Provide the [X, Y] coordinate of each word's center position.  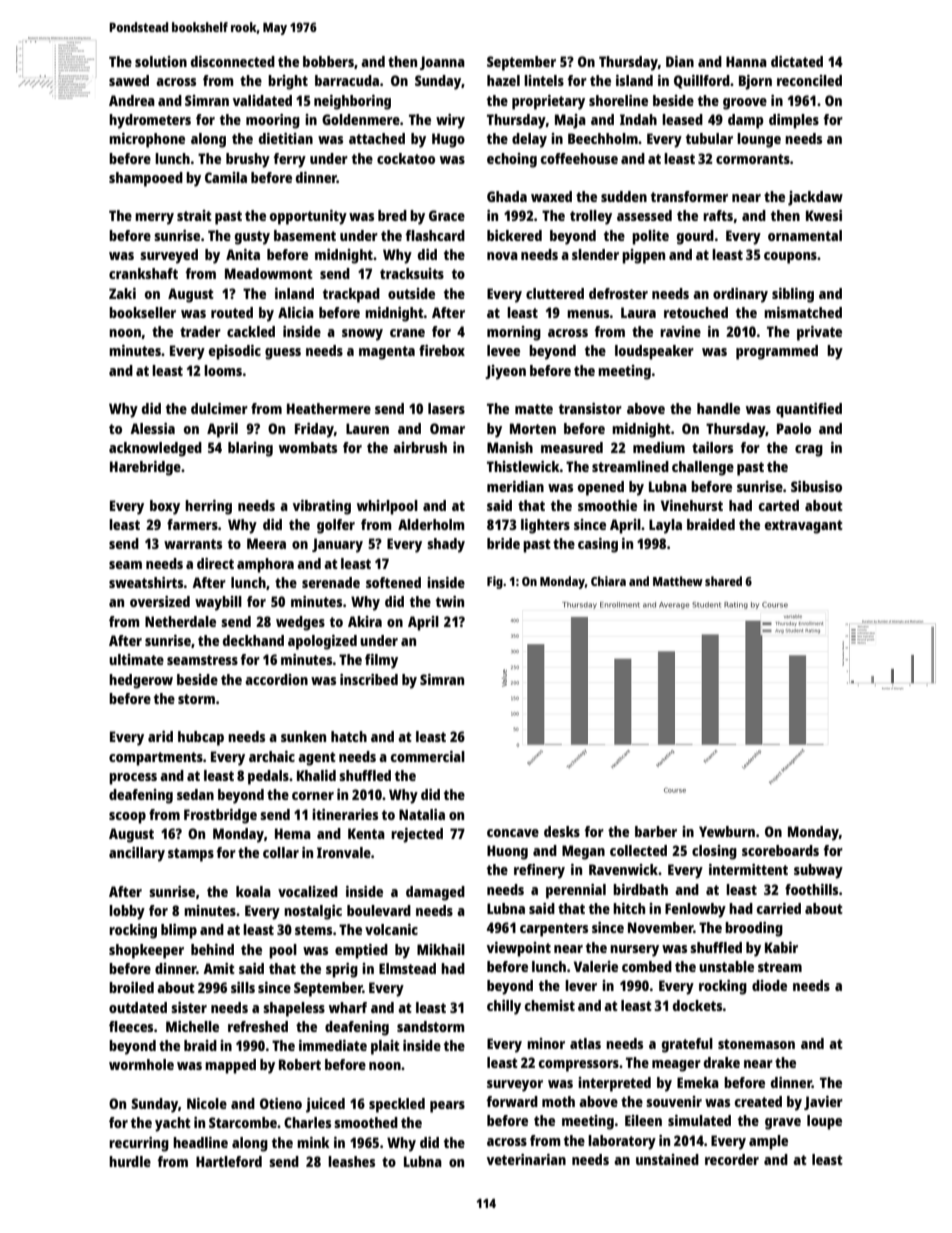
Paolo [794, 428]
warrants [193, 544]
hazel [503, 80]
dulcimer [219, 408]
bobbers [328, 61]
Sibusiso [816, 486]
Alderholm [431, 524]
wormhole [141, 1064]
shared [723, 581]
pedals [268, 777]
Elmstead [407, 968]
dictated [797, 61]
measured [572, 447]
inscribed [369, 679]
